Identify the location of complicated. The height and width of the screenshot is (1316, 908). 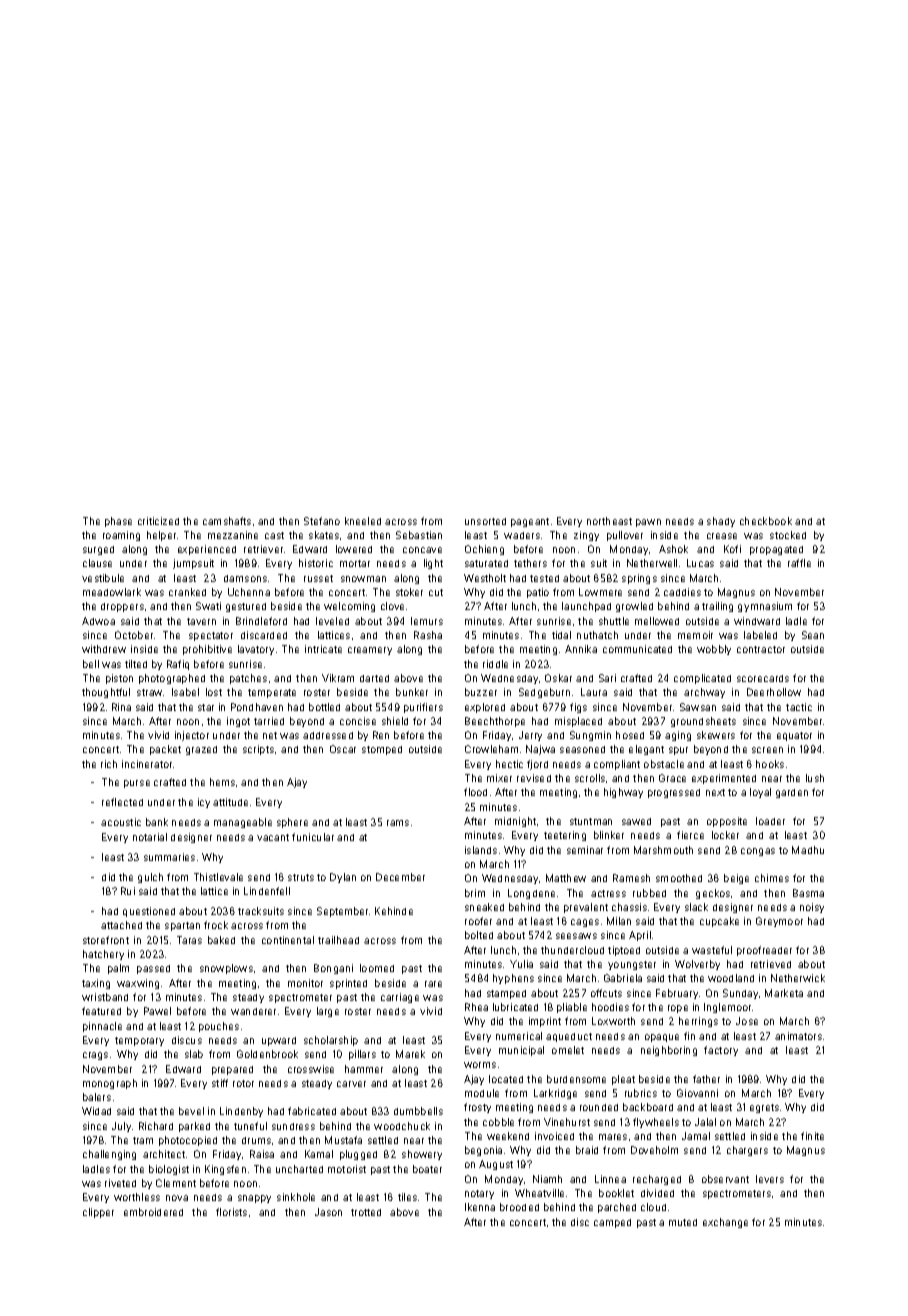
(702, 679).
